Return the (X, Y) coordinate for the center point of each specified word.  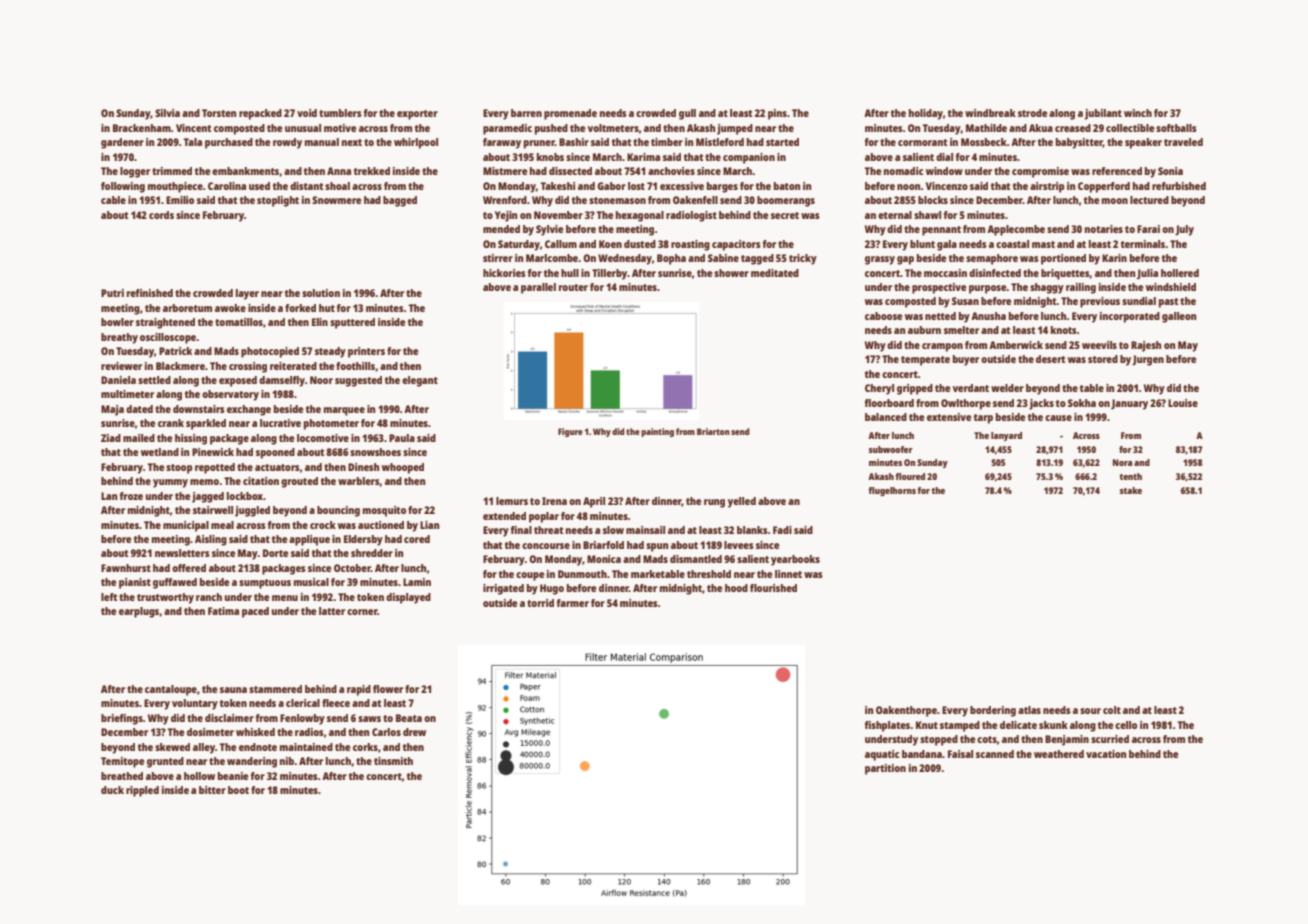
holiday (926, 114)
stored (1103, 359)
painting (657, 432)
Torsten (219, 113)
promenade (570, 114)
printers (366, 352)
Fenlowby (302, 719)
